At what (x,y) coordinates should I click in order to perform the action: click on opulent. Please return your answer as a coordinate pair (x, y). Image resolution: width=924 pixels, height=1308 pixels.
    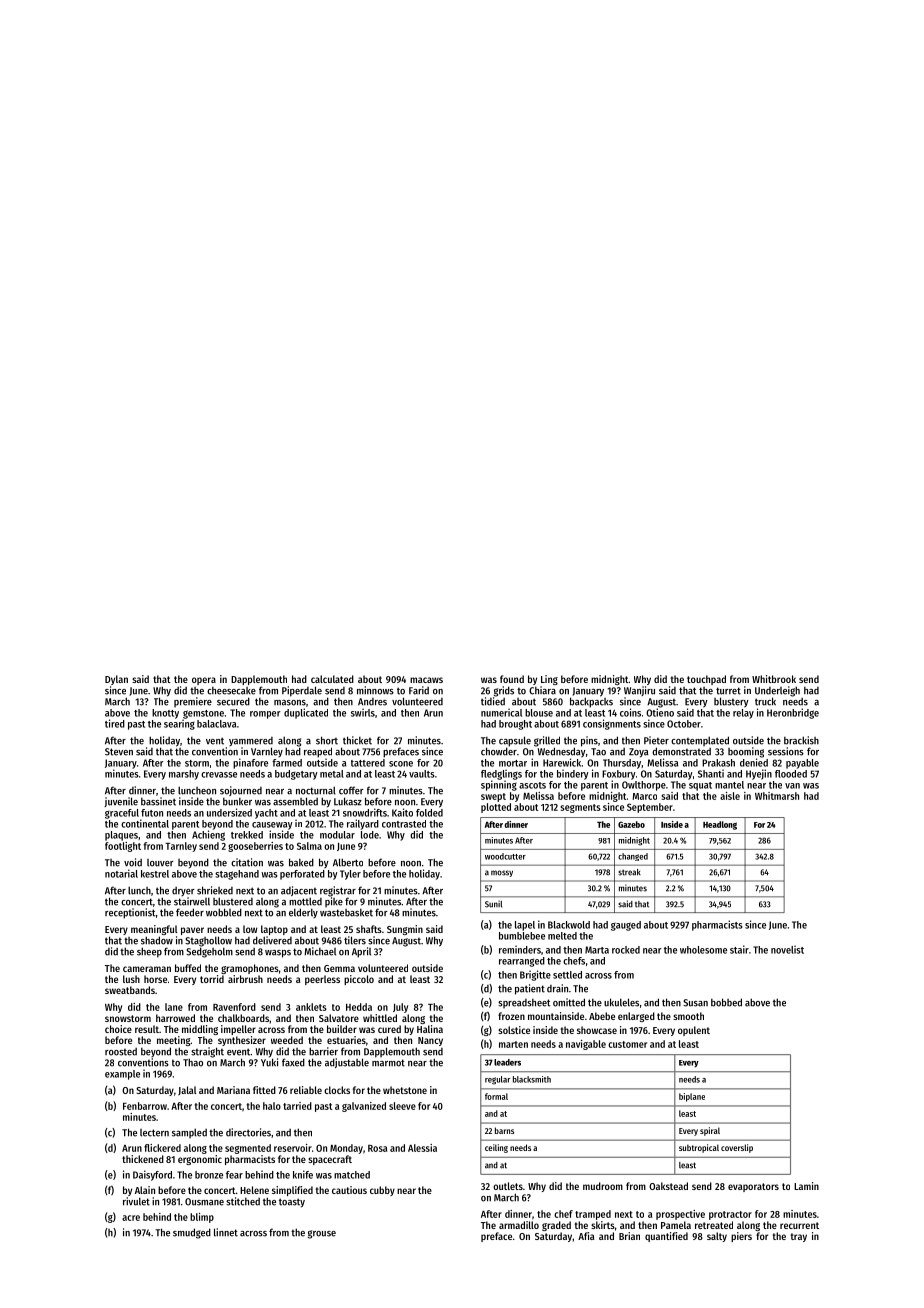
    Looking at the image, I should click on (694, 1031).
